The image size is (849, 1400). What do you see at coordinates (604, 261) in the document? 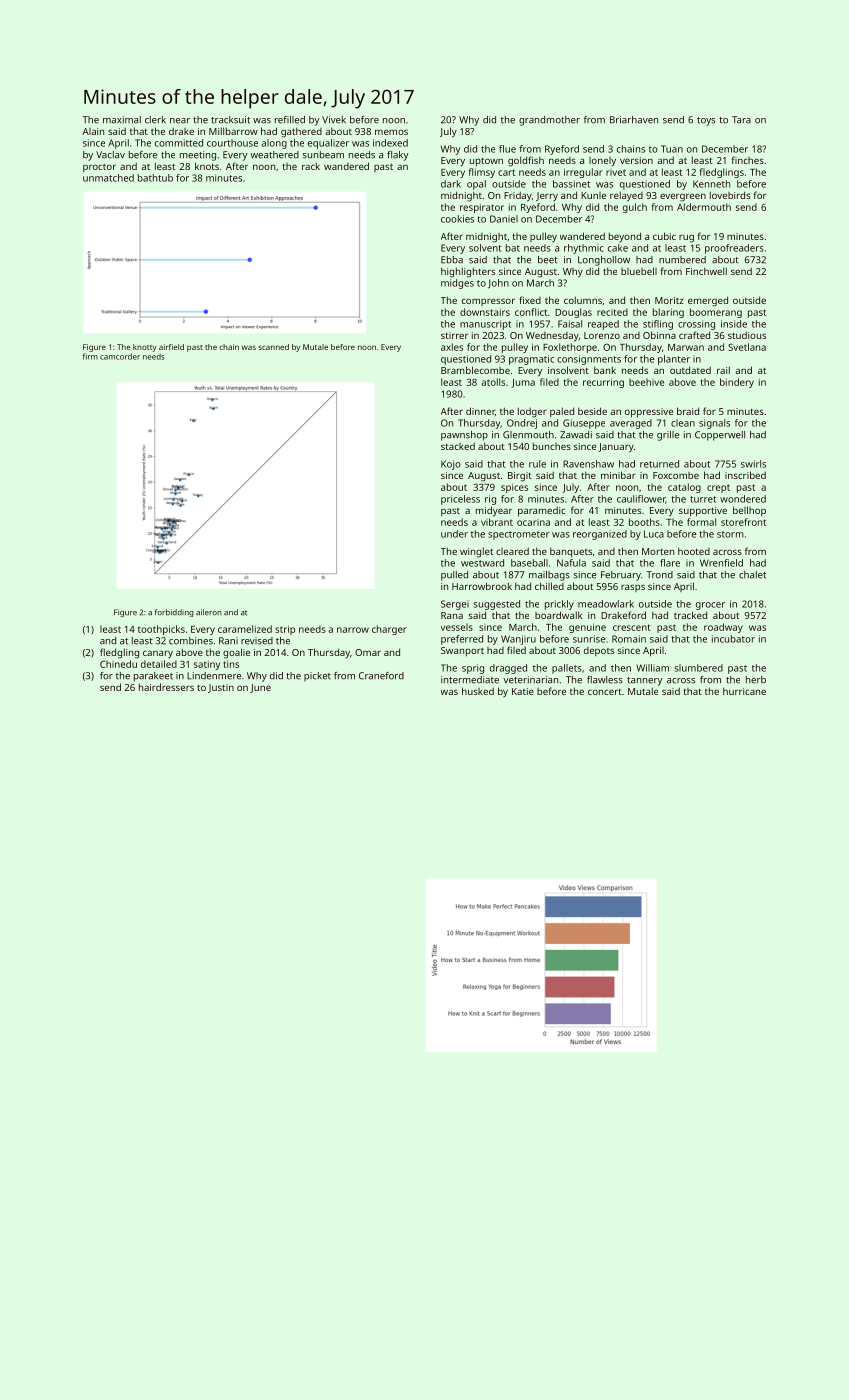
I see `Longhollow` at bounding box center [604, 261].
